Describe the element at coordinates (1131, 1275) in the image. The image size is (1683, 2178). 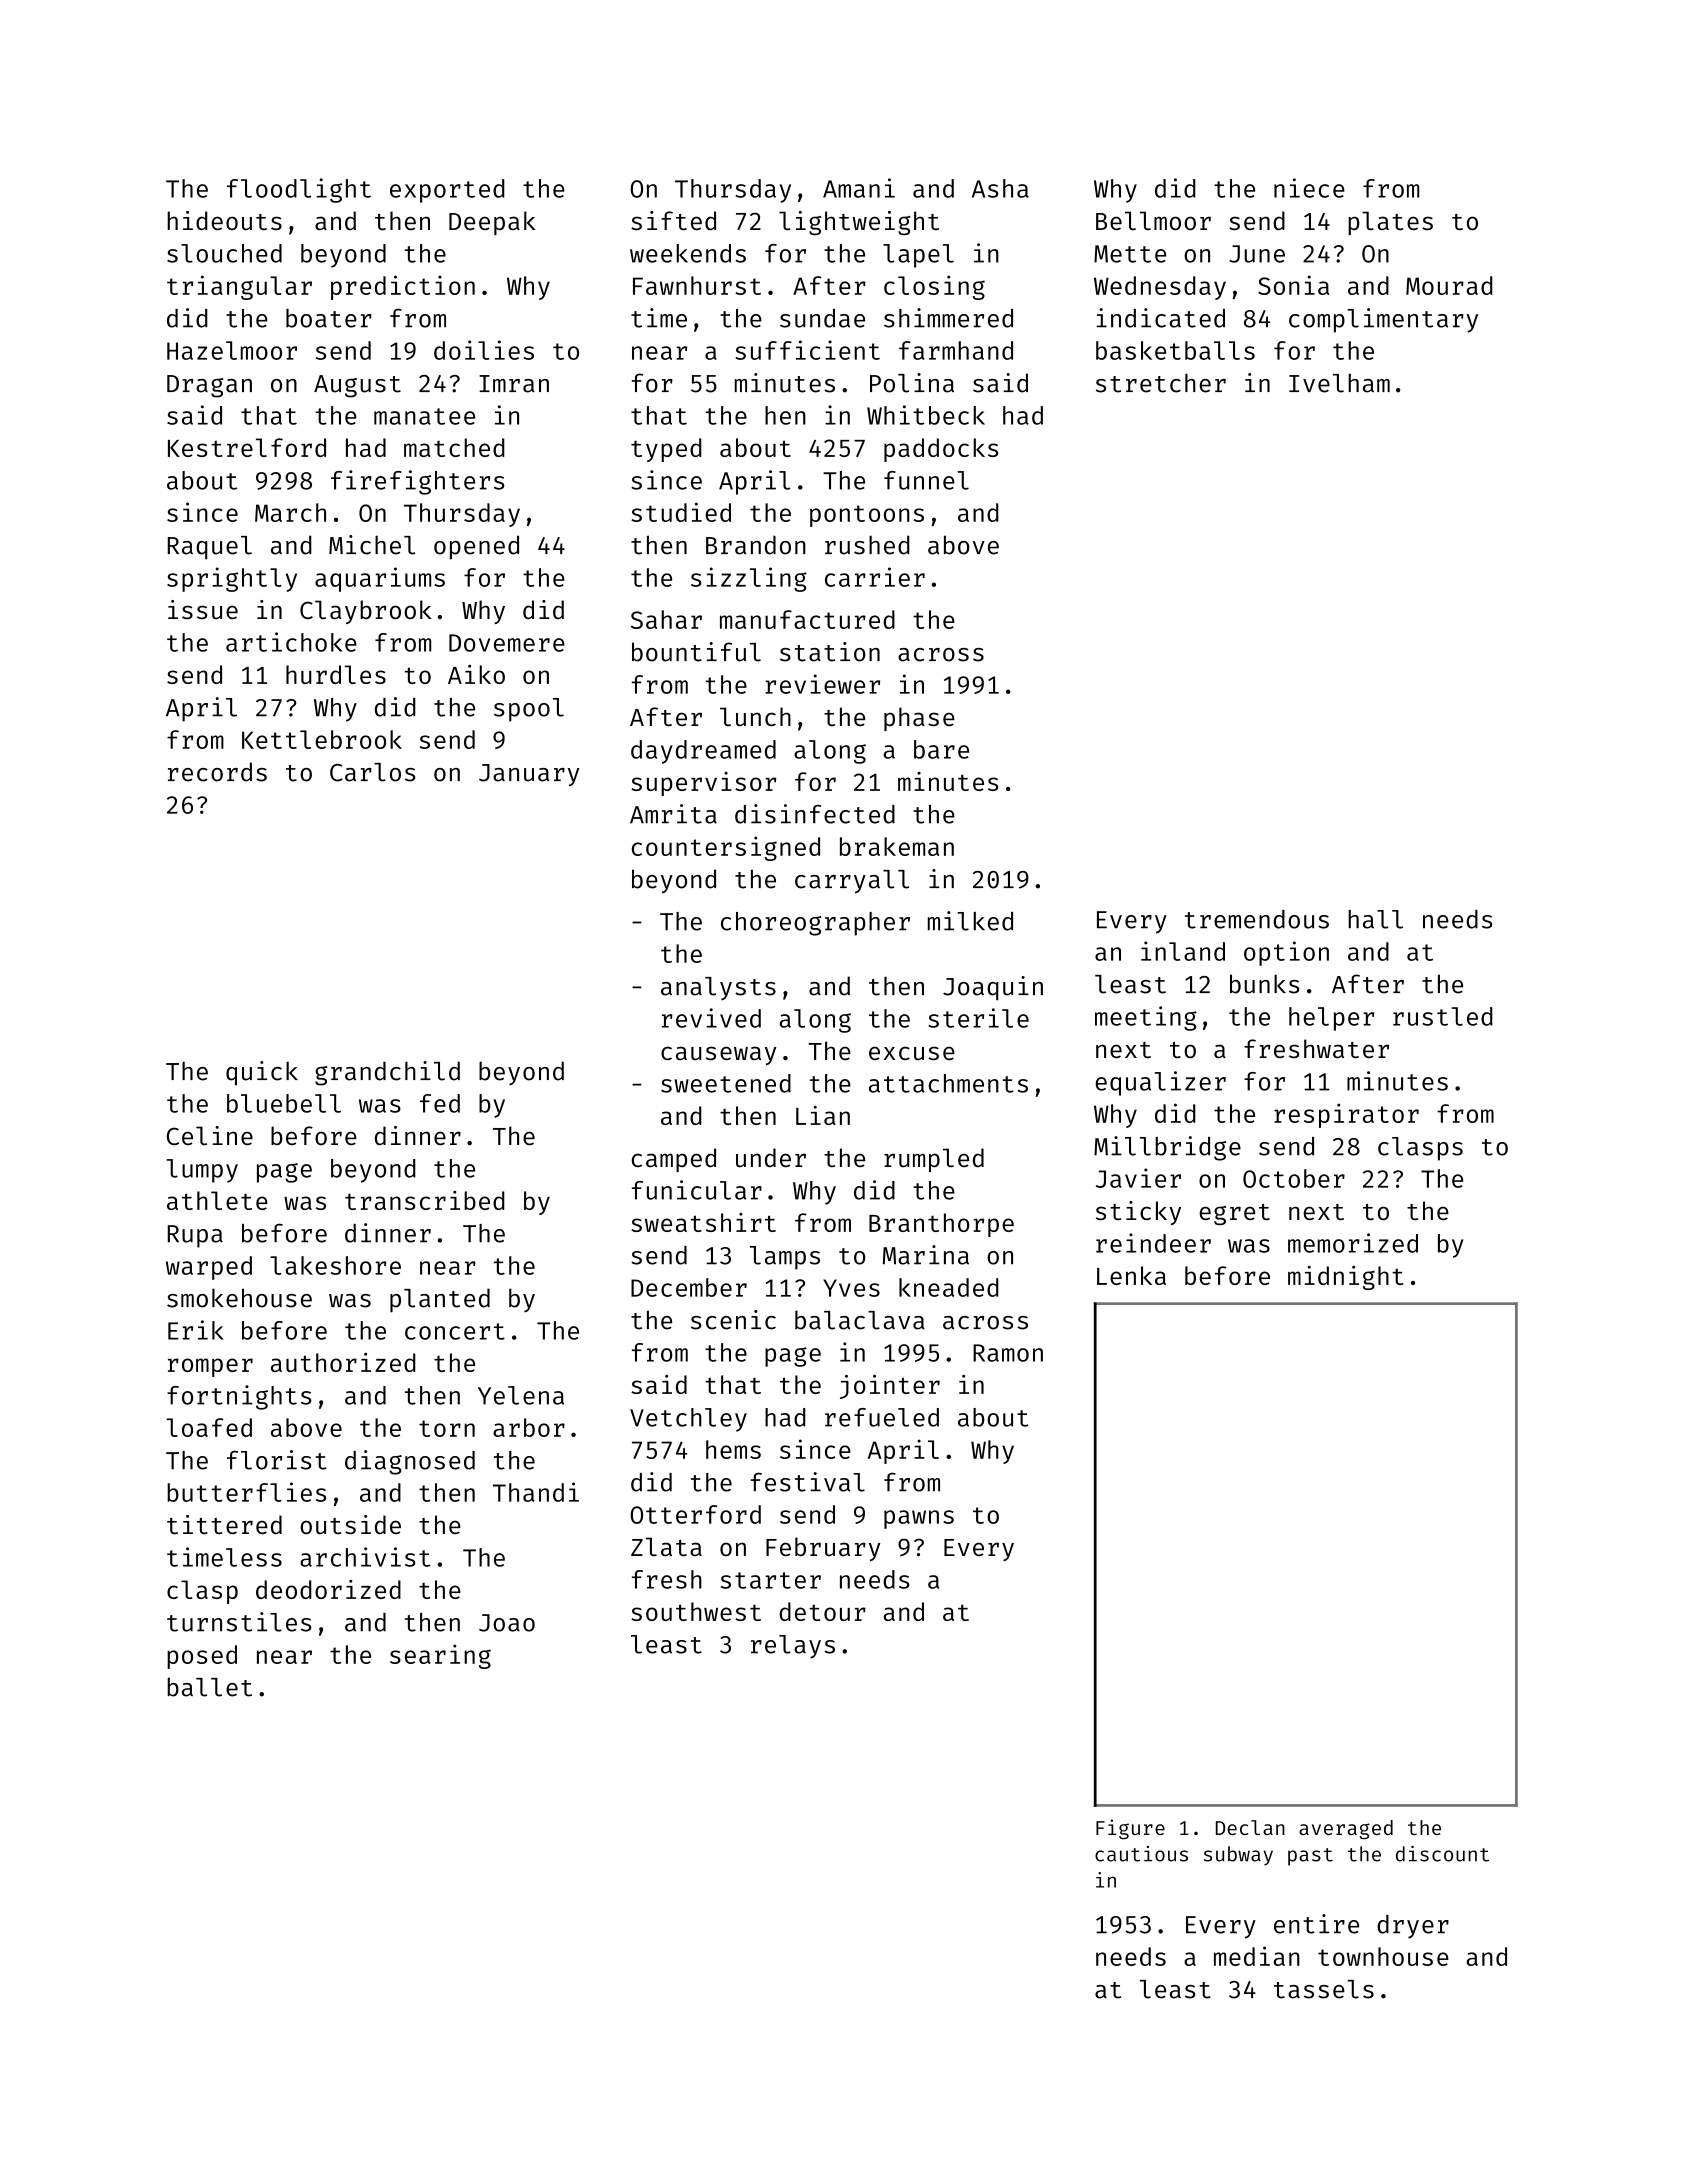
I see `Lenka` at that location.
